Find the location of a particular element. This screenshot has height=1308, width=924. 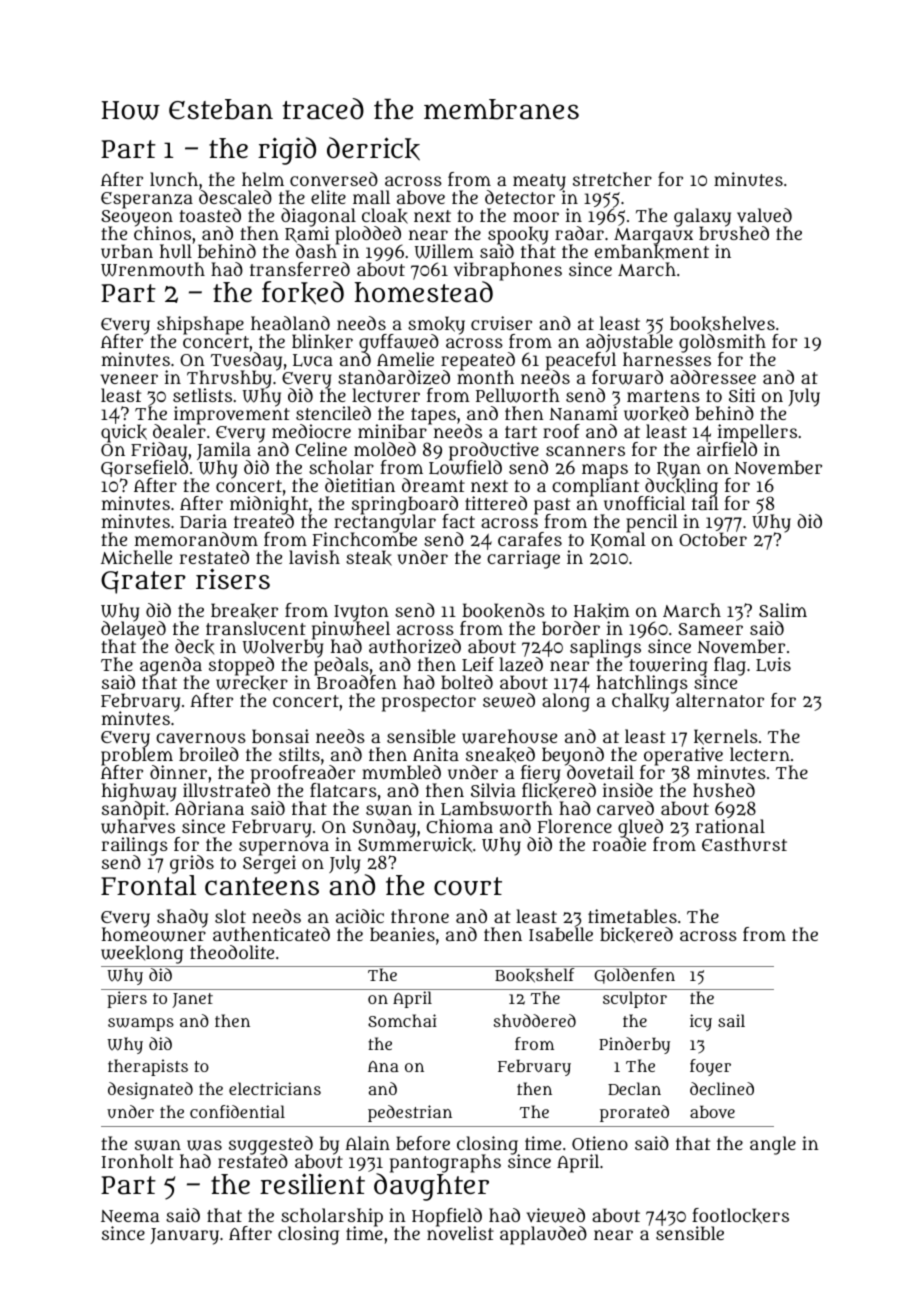

footlockers is located at coordinates (740, 1216).
